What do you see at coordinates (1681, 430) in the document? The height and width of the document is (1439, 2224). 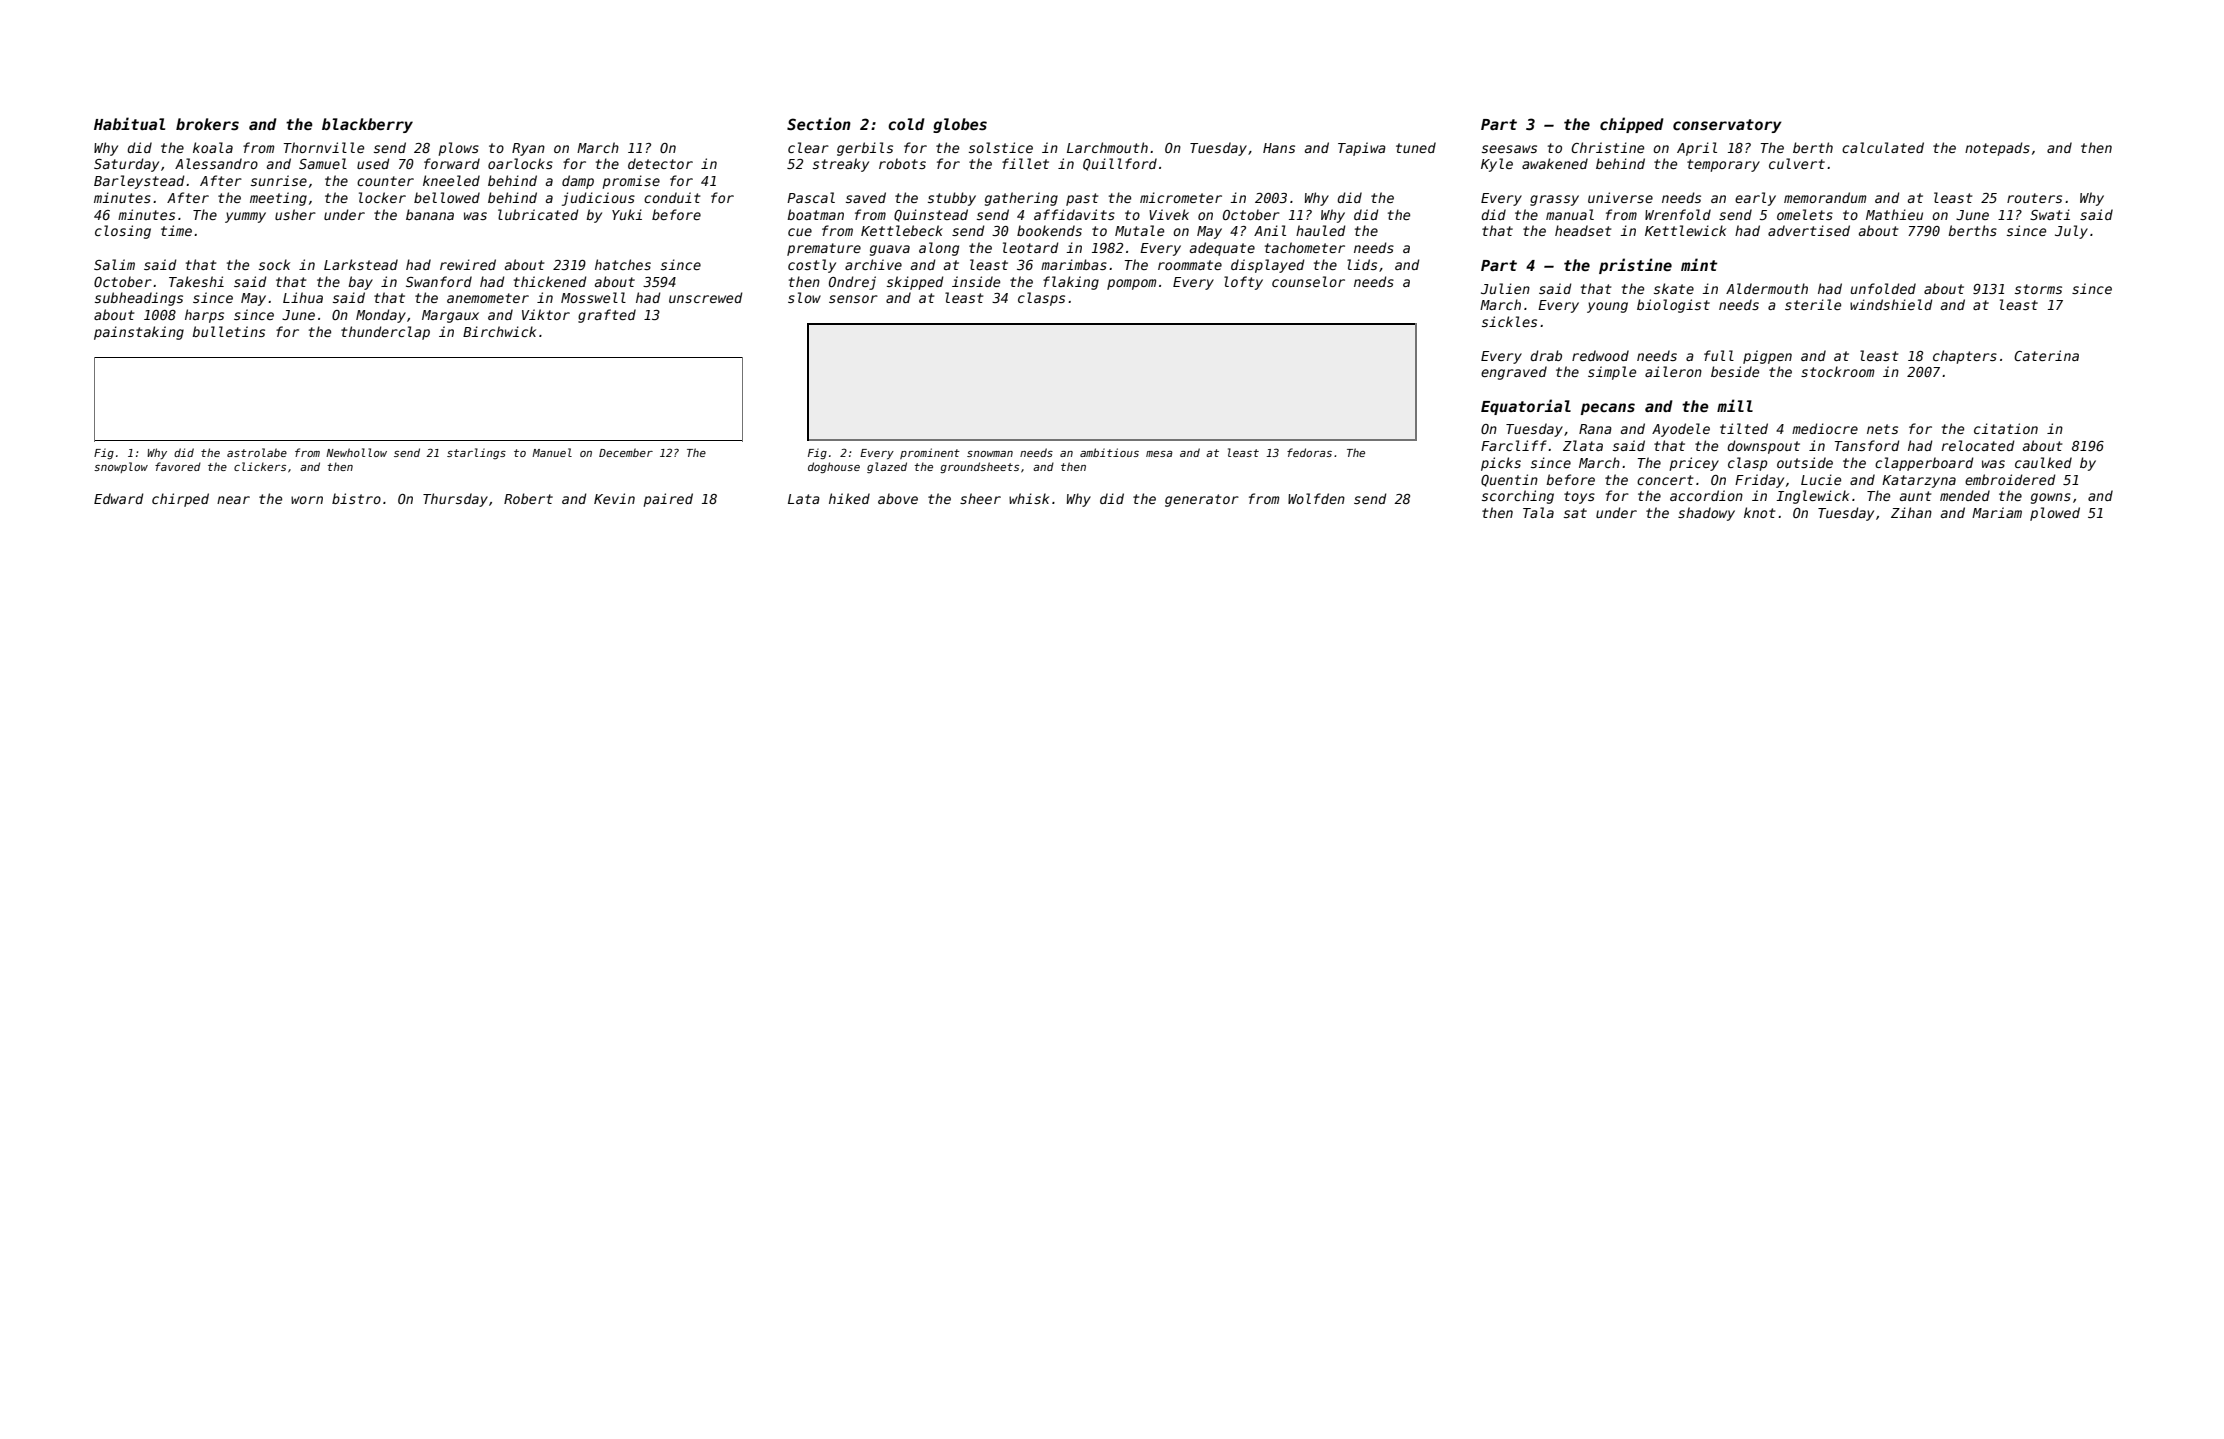 I see `Ayodele` at bounding box center [1681, 430].
